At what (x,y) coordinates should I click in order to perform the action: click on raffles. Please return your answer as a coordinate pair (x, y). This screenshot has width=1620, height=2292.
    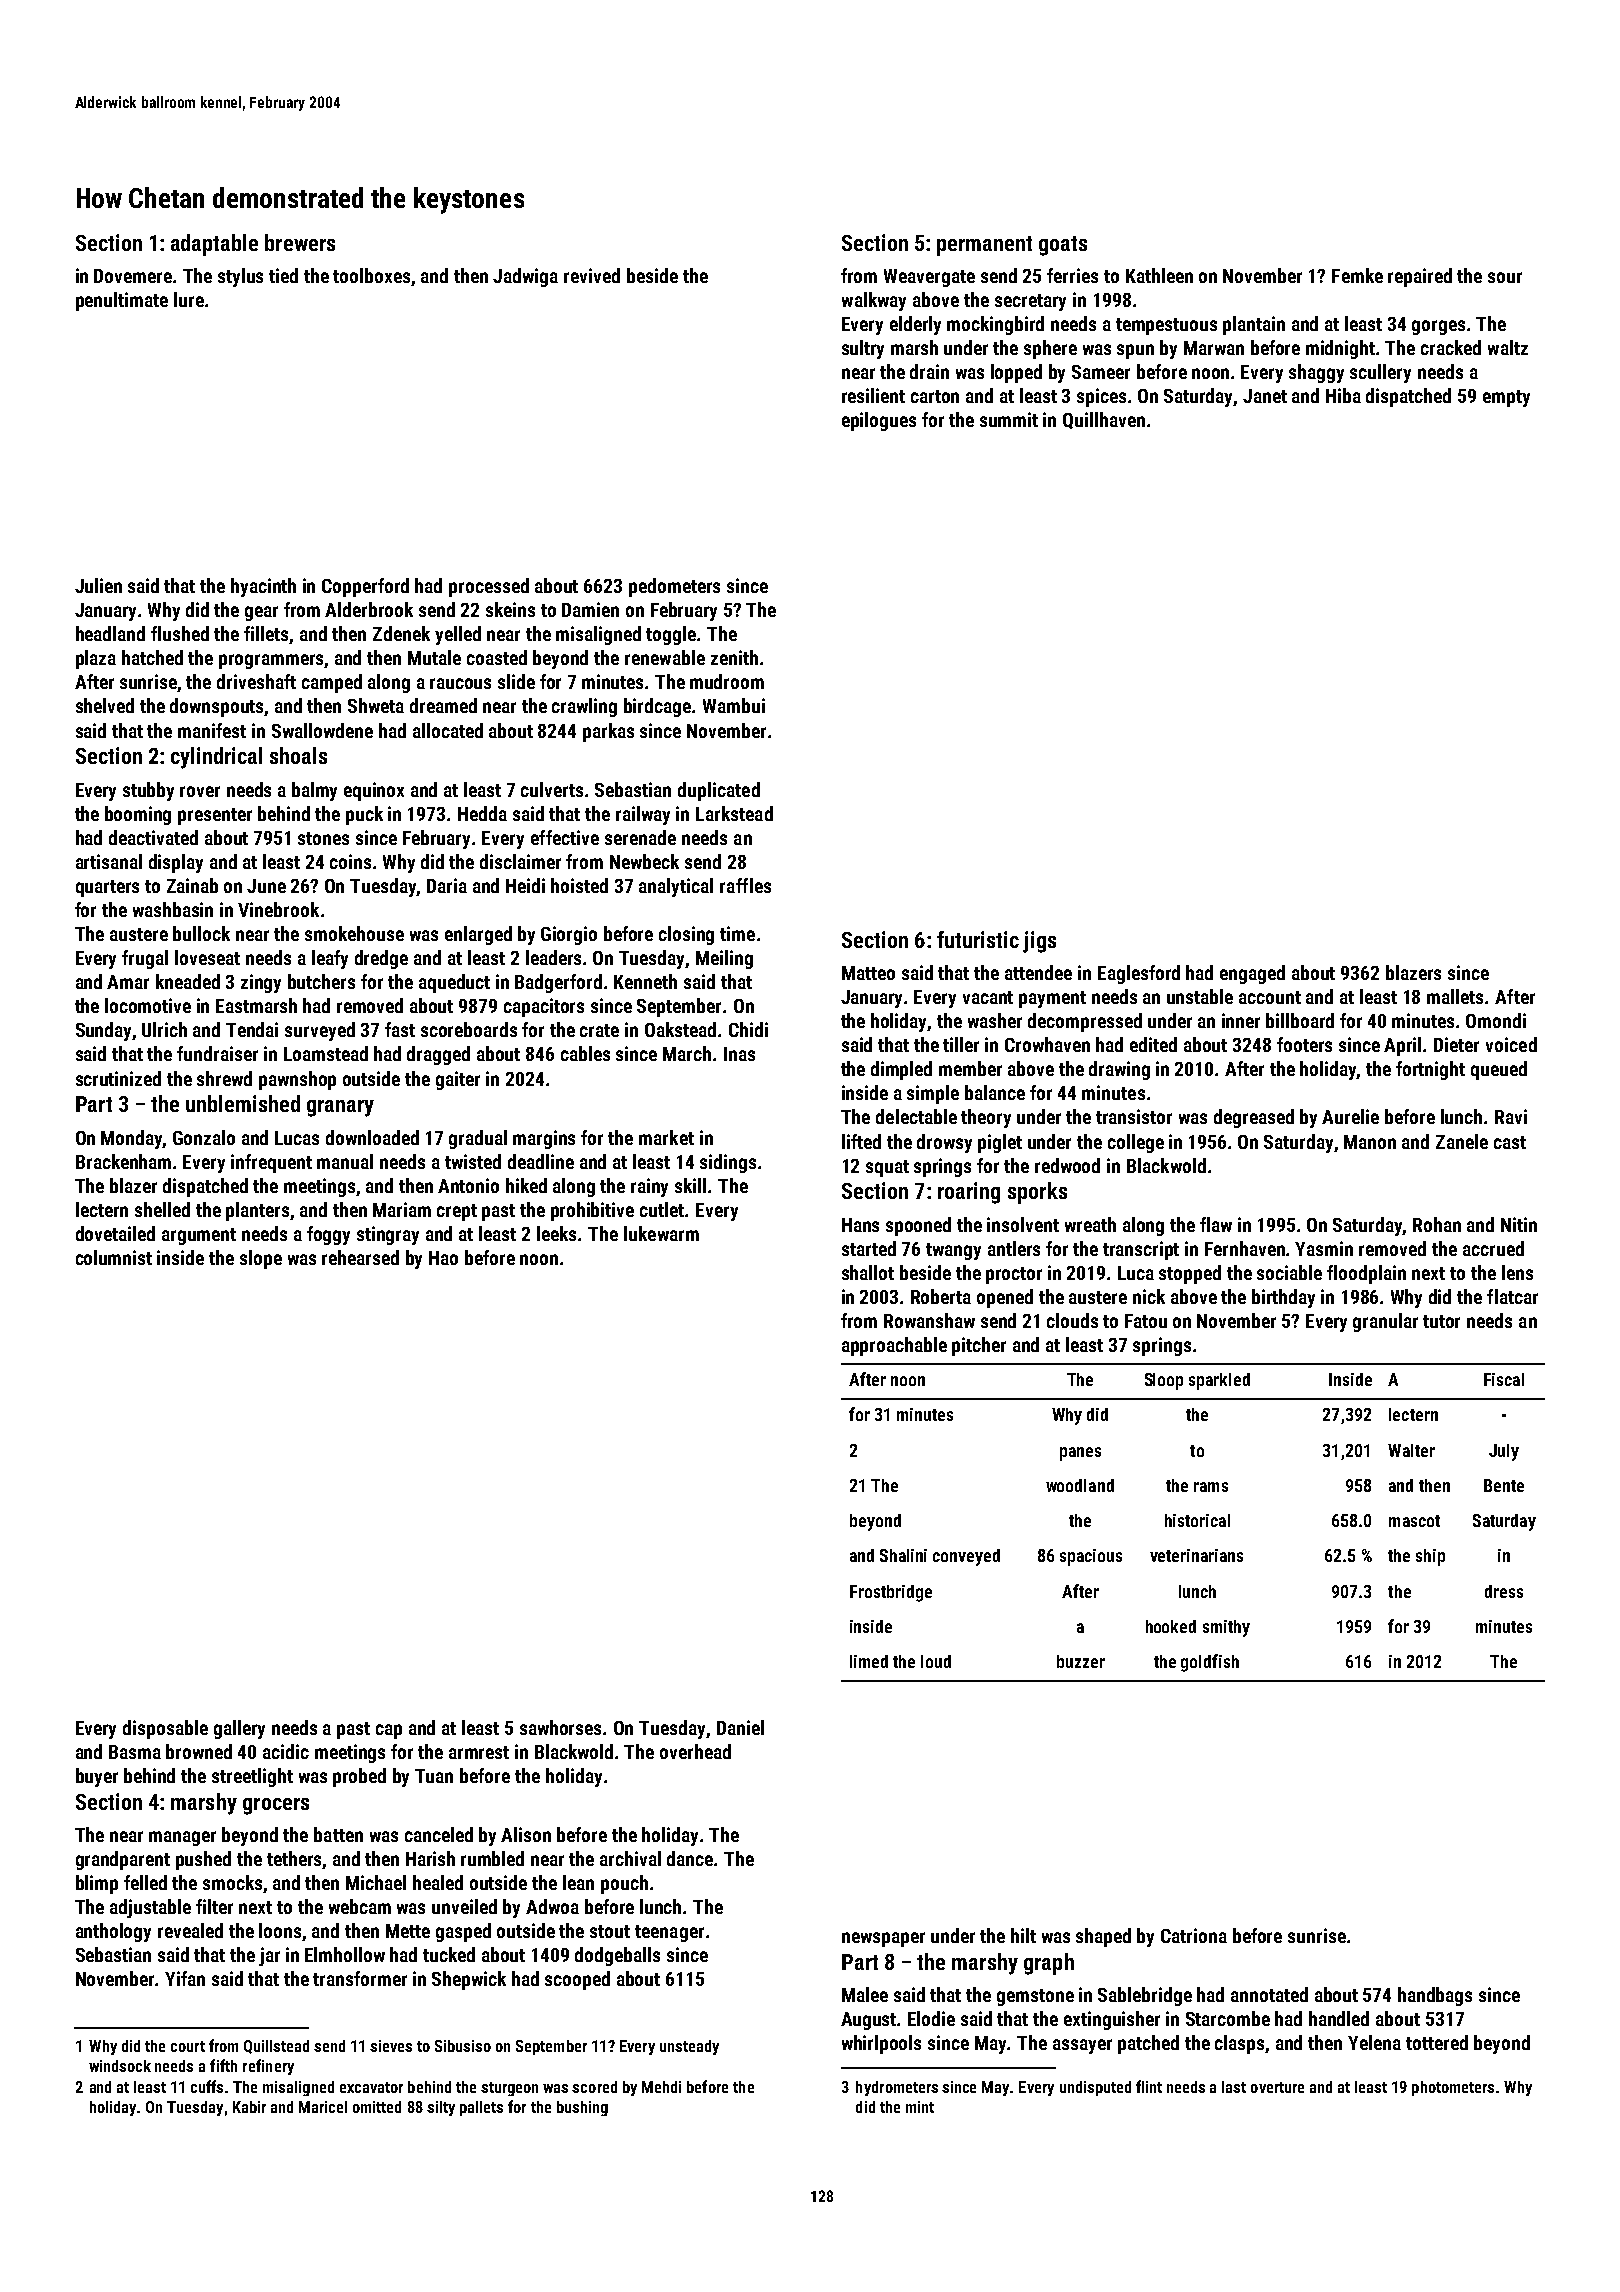
    Looking at the image, I should click on (745, 885).
